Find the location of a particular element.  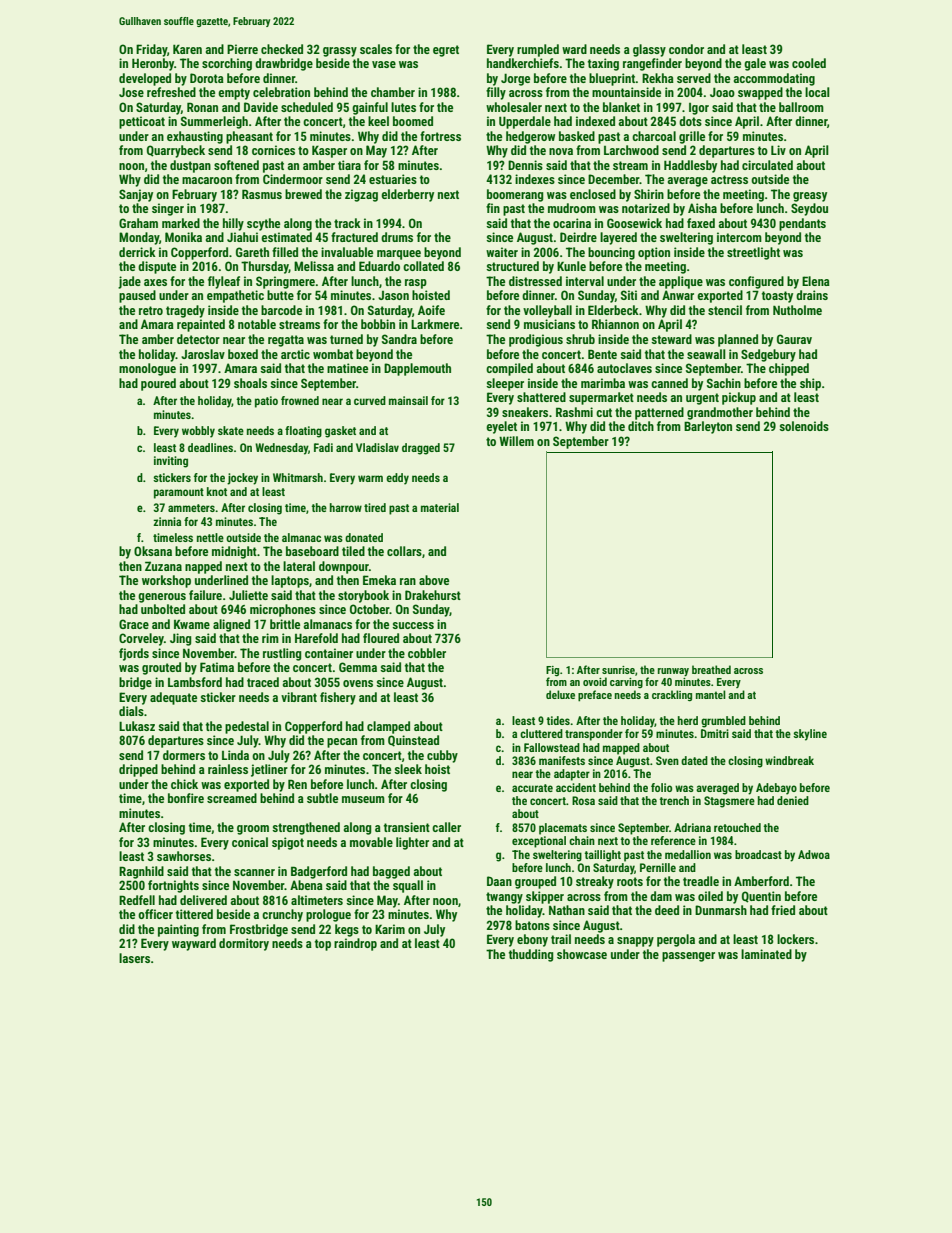

breathed is located at coordinates (711, 669).
